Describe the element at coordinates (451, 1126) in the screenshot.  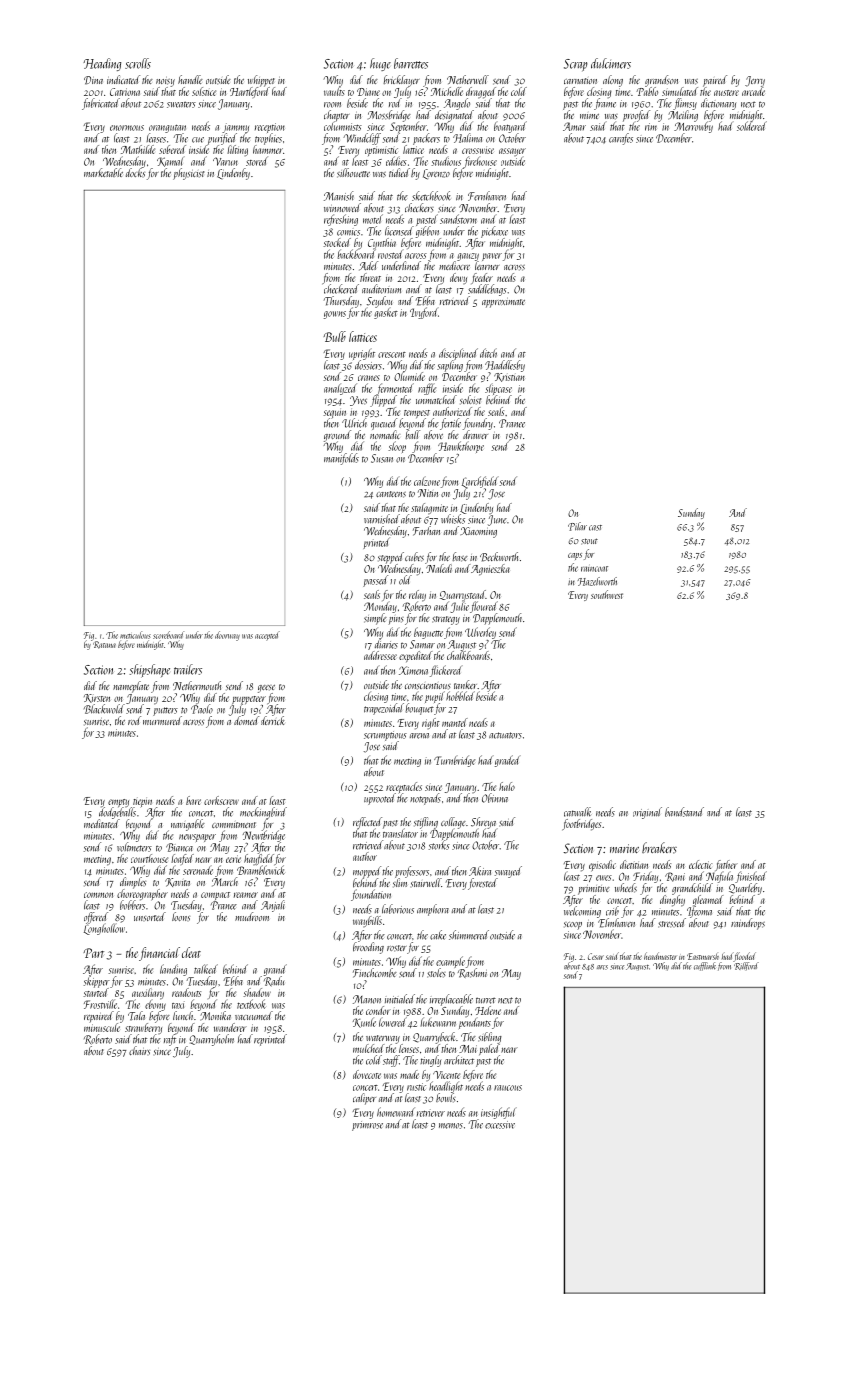
I see `memos` at that location.
